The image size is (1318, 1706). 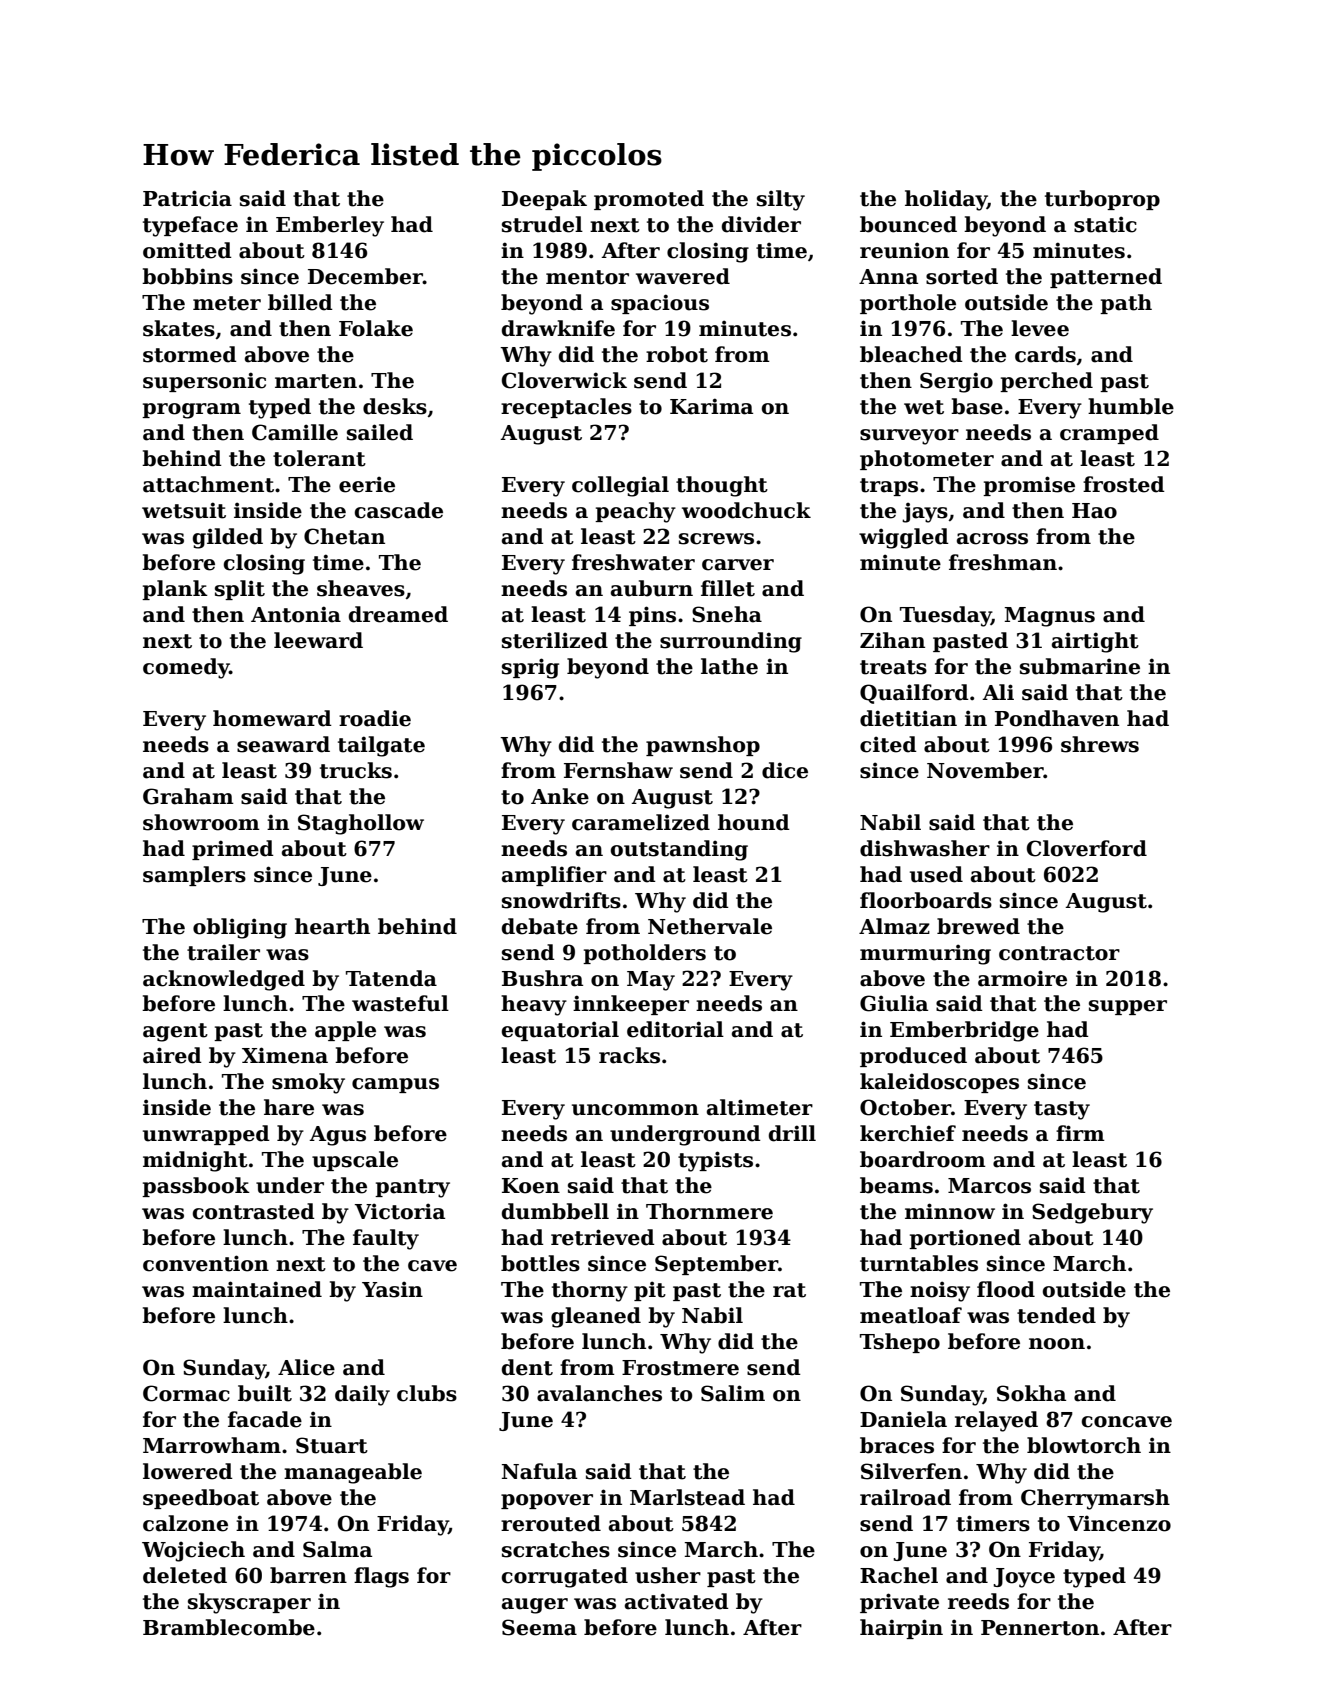 What do you see at coordinates (1095, 642) in the image?
I see `airtight` at bounding box center [1095, 642].
